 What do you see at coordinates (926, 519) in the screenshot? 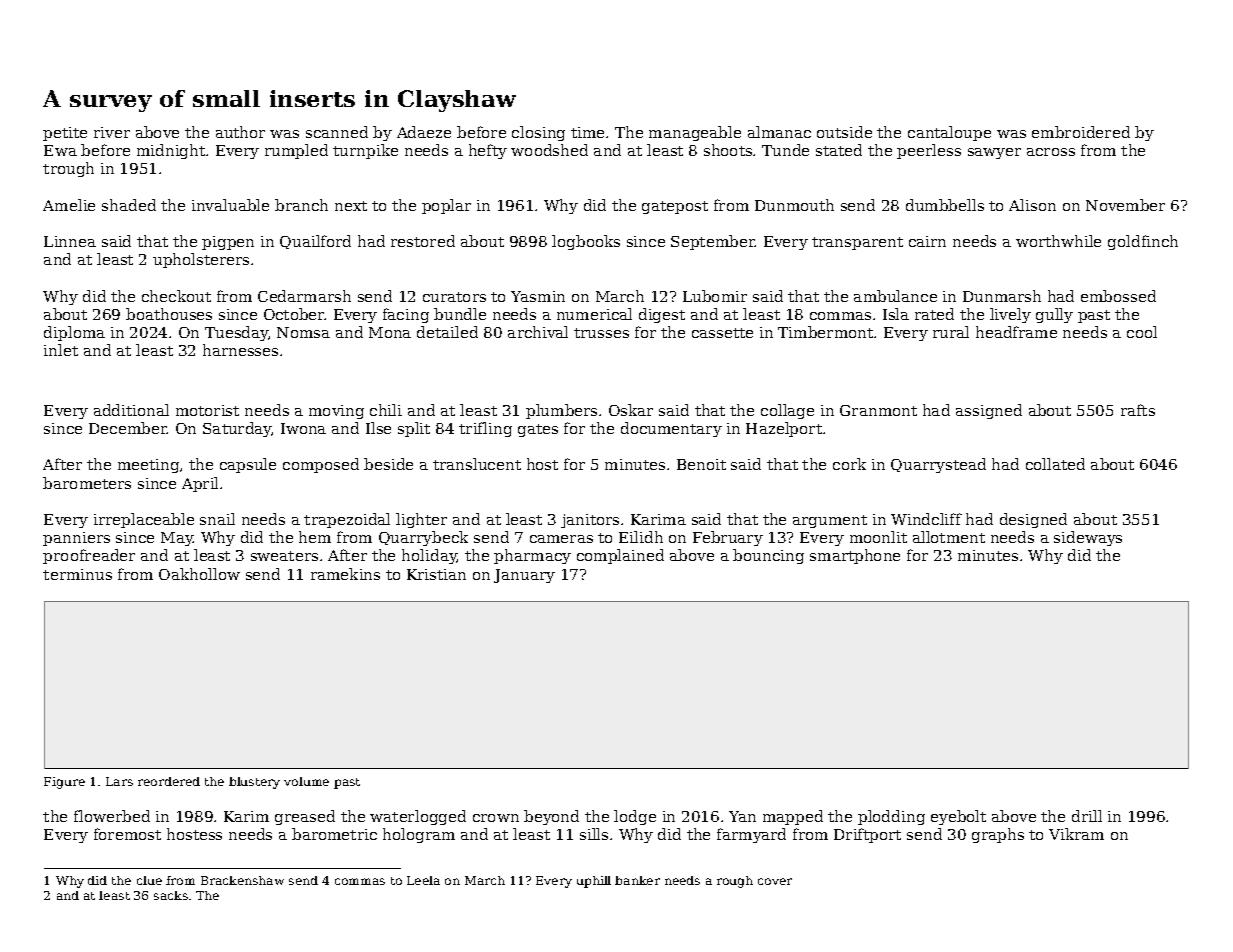
I see `Windcliff` at bounding box center [926, 519].
